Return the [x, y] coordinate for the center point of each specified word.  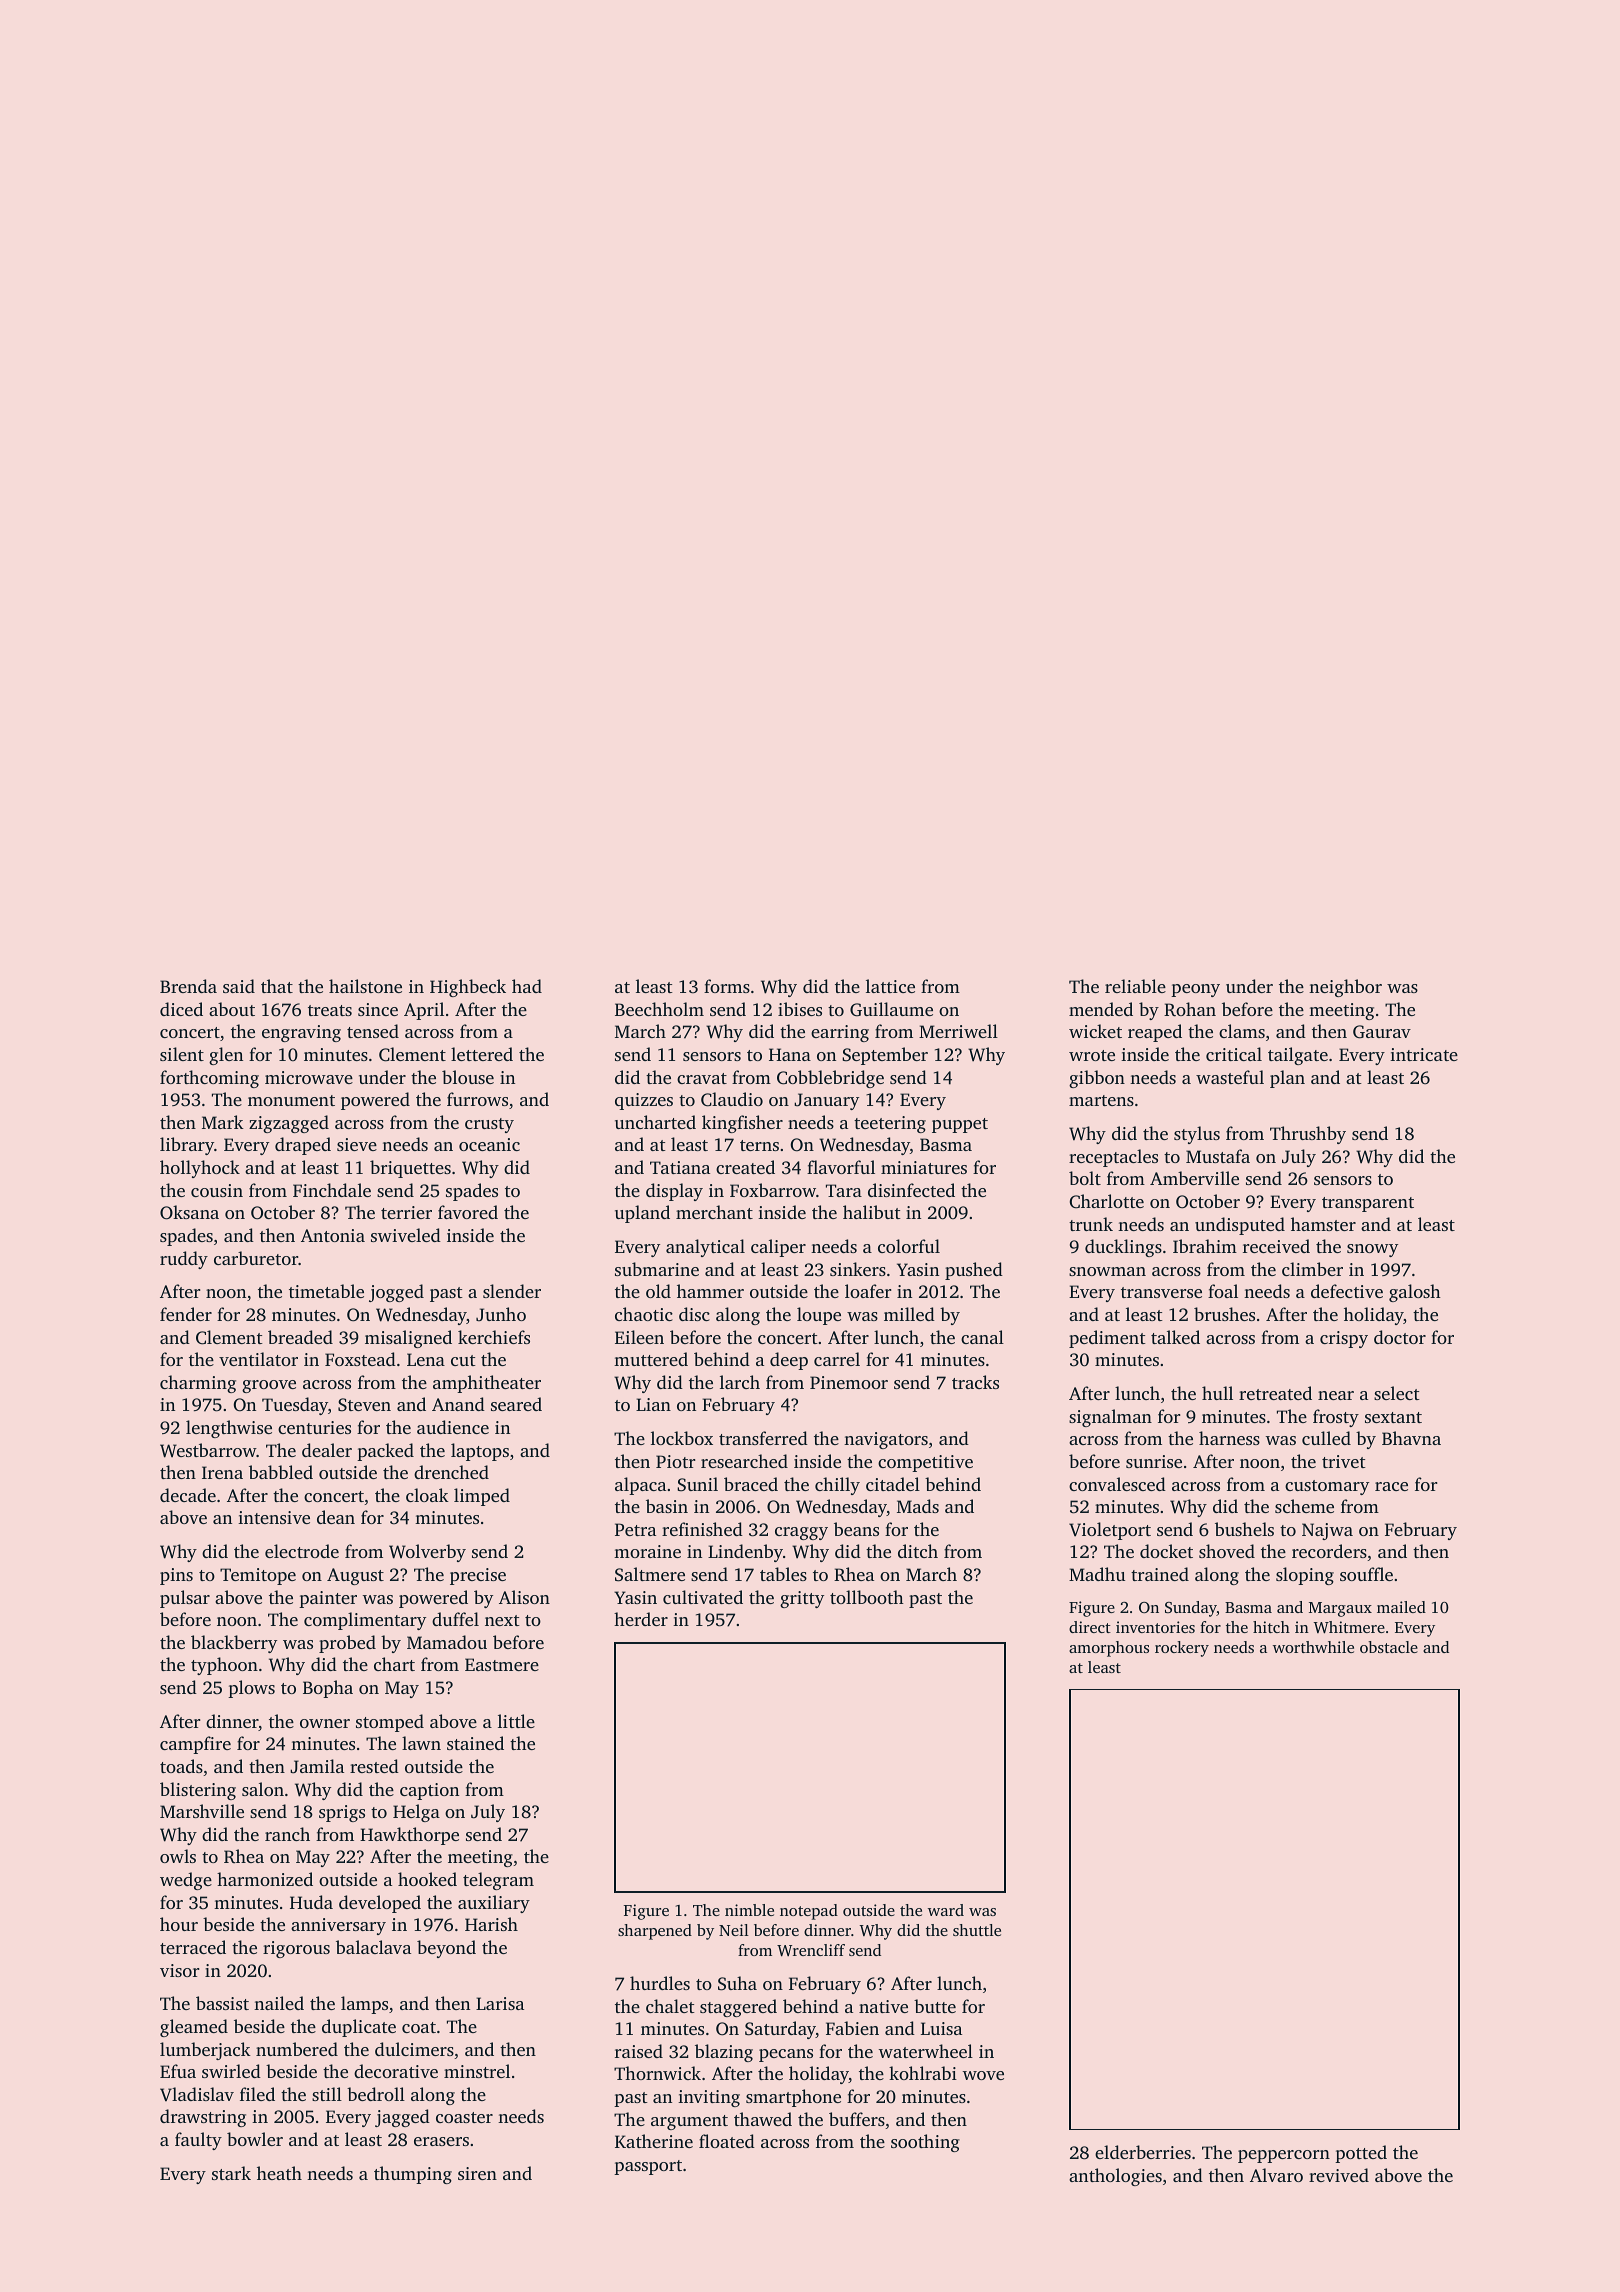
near [1336, 1395]
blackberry [234, 1644]
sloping [1305, 1576]
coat [419, 2027]
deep [789, 1361]
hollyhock [200, 1169]
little [516, 1721]
